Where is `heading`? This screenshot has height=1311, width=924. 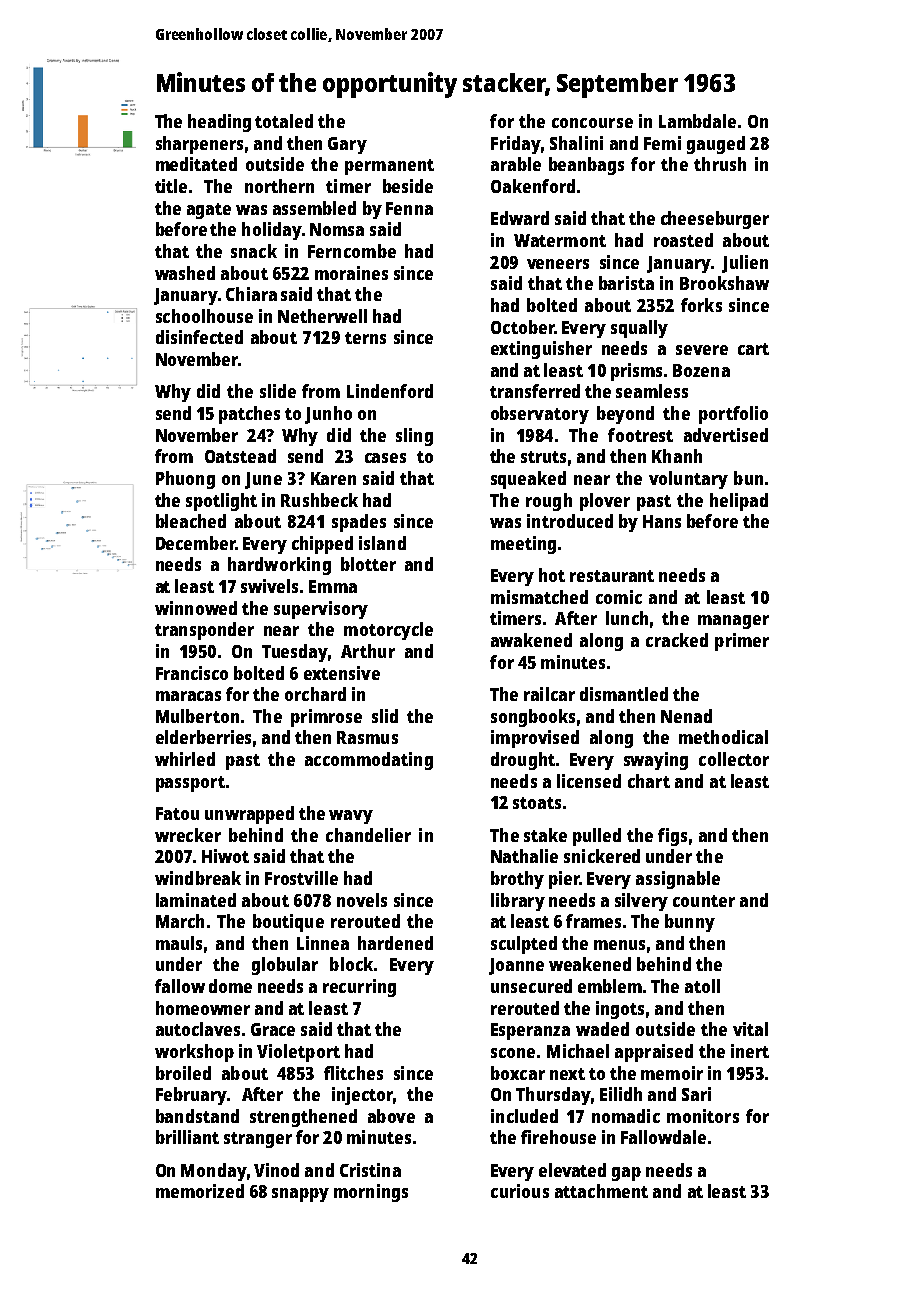
heading is located at coordinates (219, 123).
